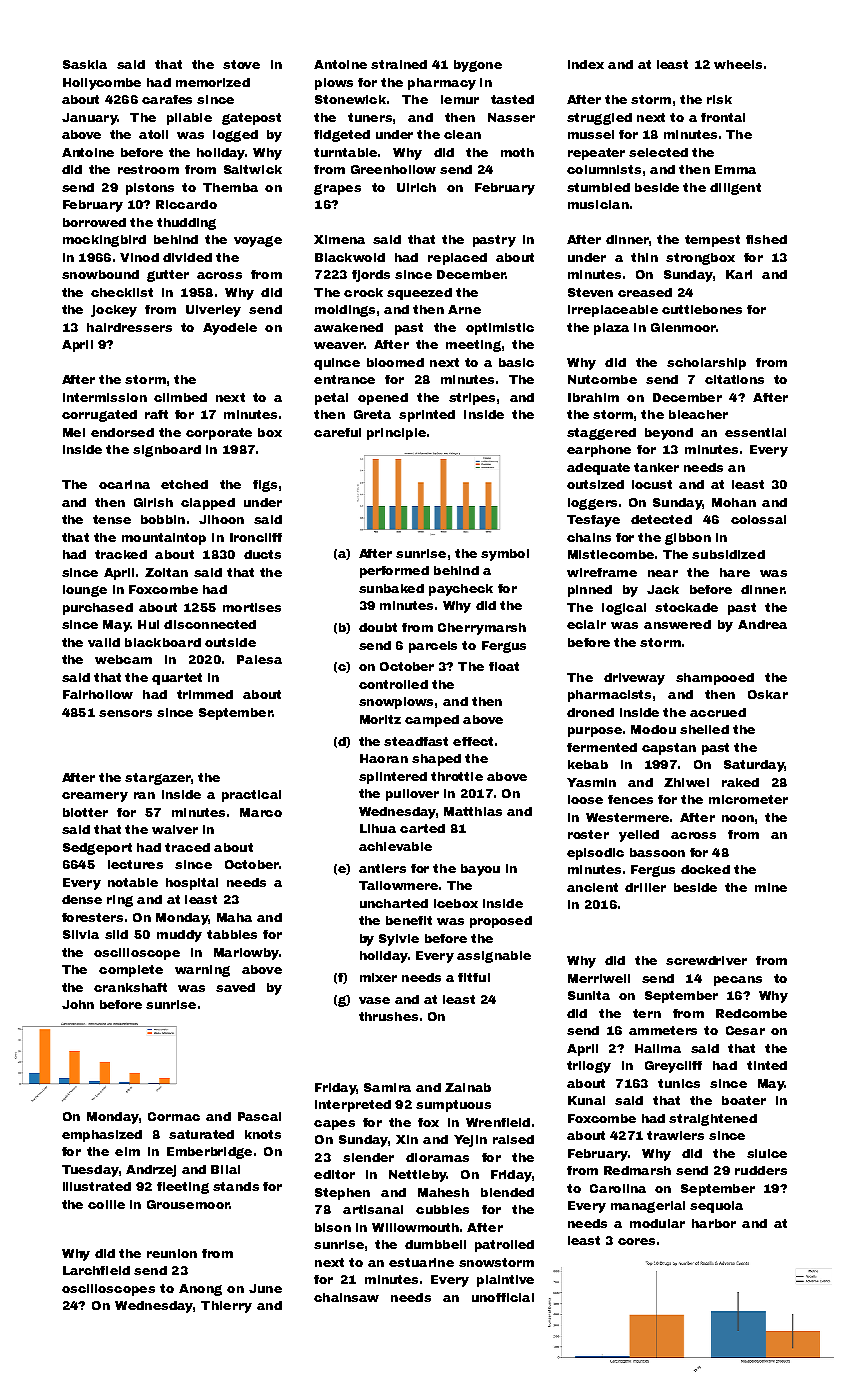  Describe the element at coordinates (172, 1253) in the screenshot. I see `reunion` at that location.
